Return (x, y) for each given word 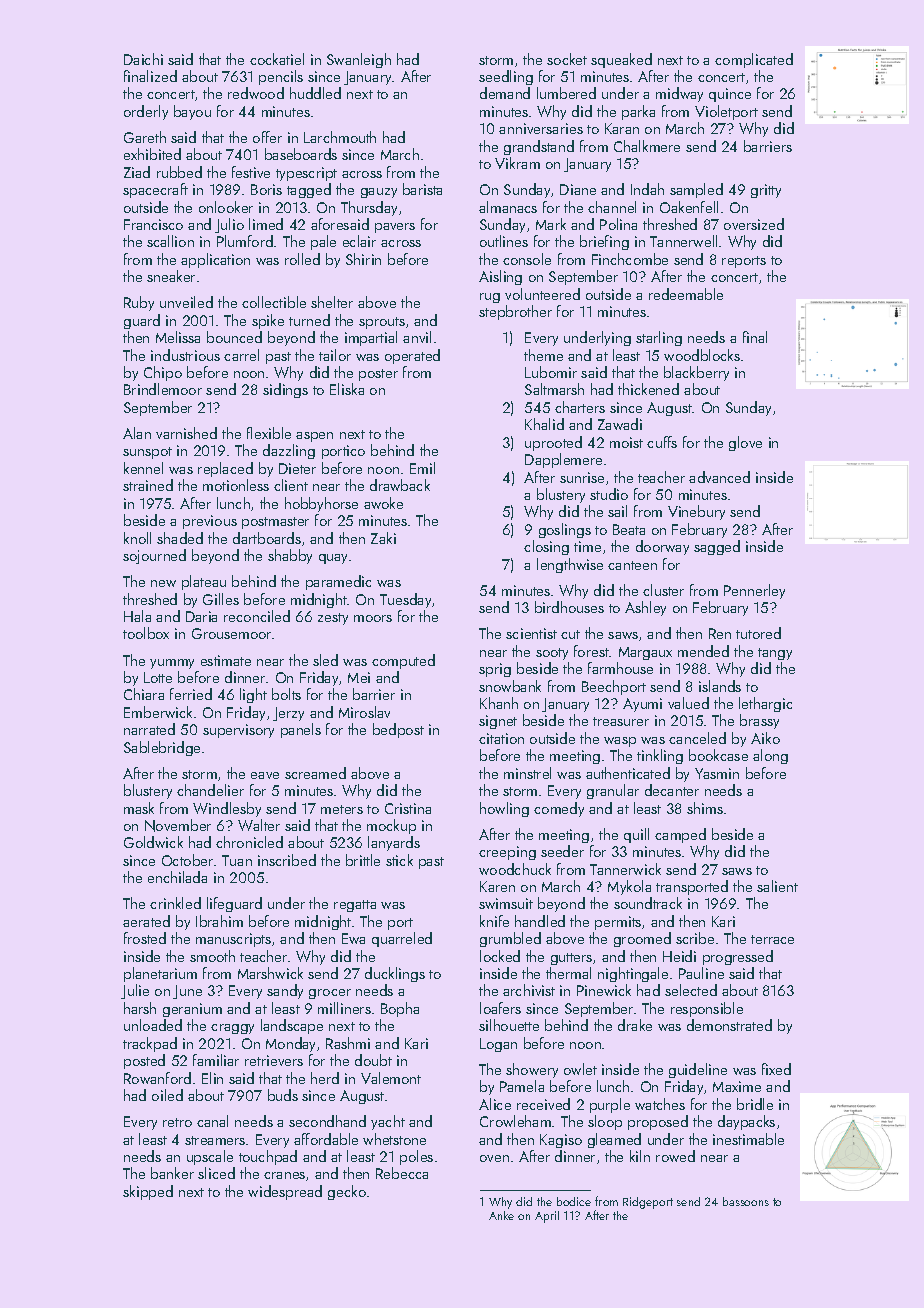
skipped (148, 1192)
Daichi (143, 59)
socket (567, 59)
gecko (347, 1192)
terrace (772, 939)
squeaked (621, 60)
